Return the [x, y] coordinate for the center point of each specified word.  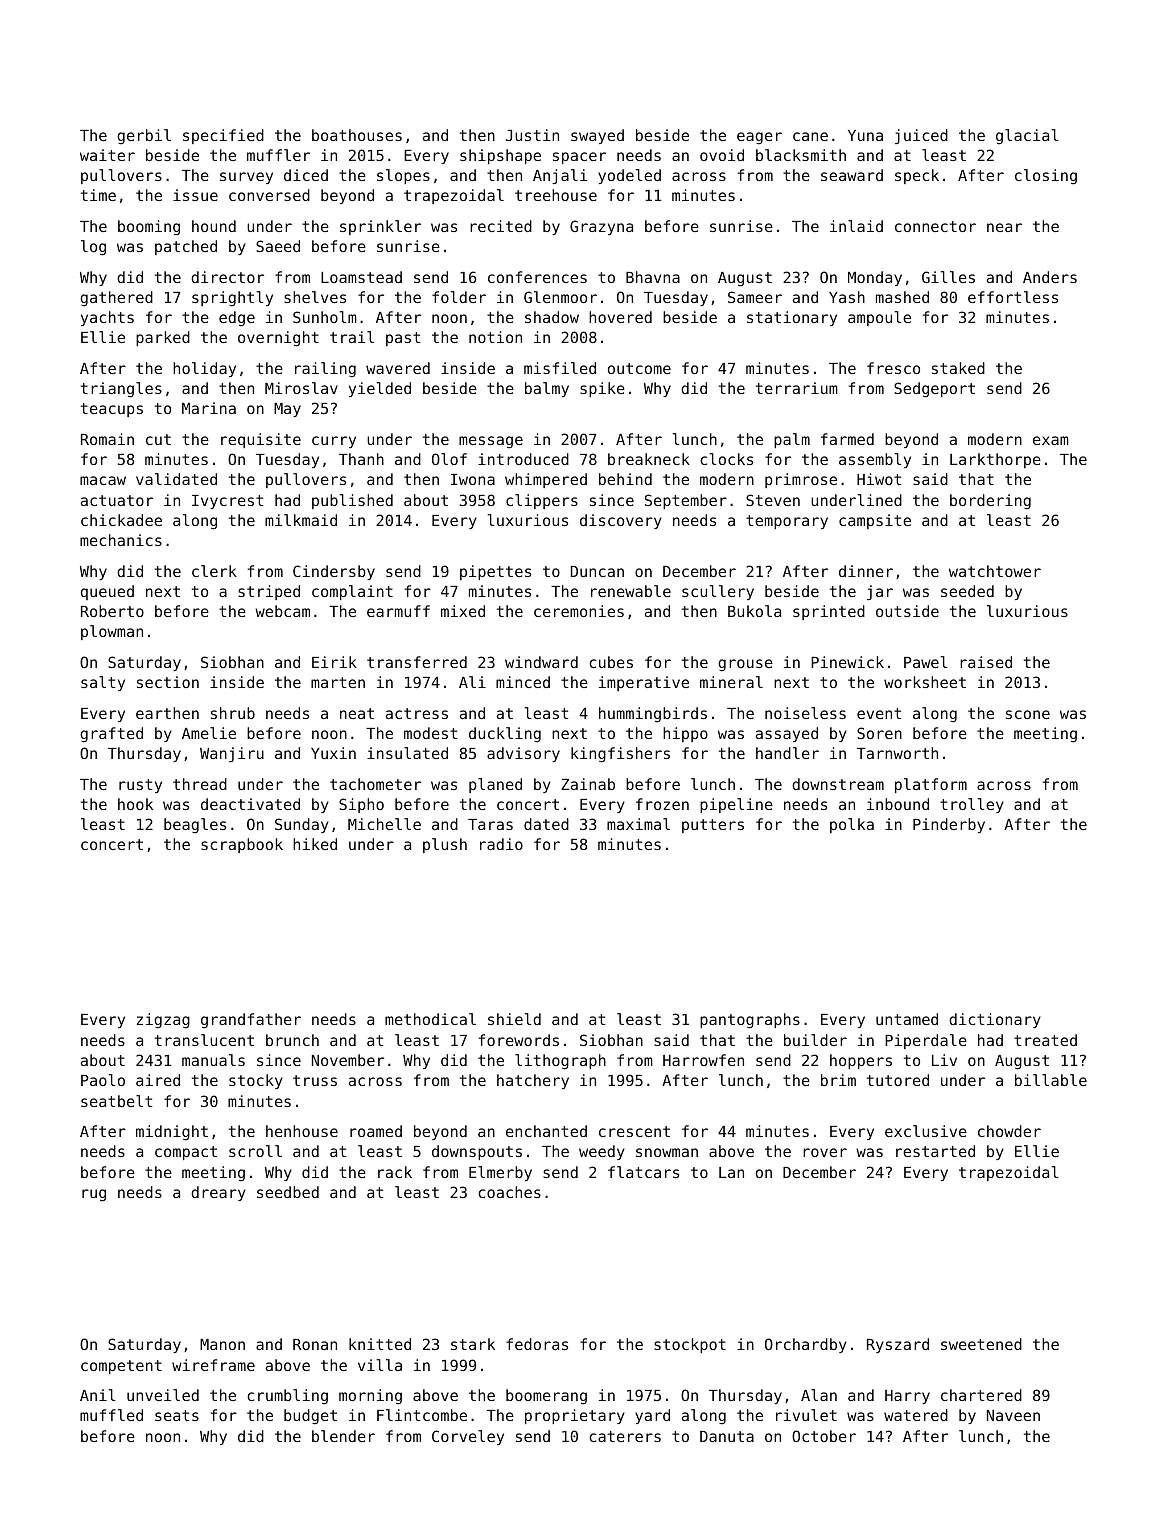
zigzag [163, 1021]
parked [163, 338]
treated [1045, 1040]
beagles [195, 826]
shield [514, 1019]
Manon [222, 1344]
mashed [902, 297]
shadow [552, 317]
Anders [1050, 277]
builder [815, 1040]
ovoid [722, 155]
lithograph [560, 1062]
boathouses [357, 135]
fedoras [537, 1344]
